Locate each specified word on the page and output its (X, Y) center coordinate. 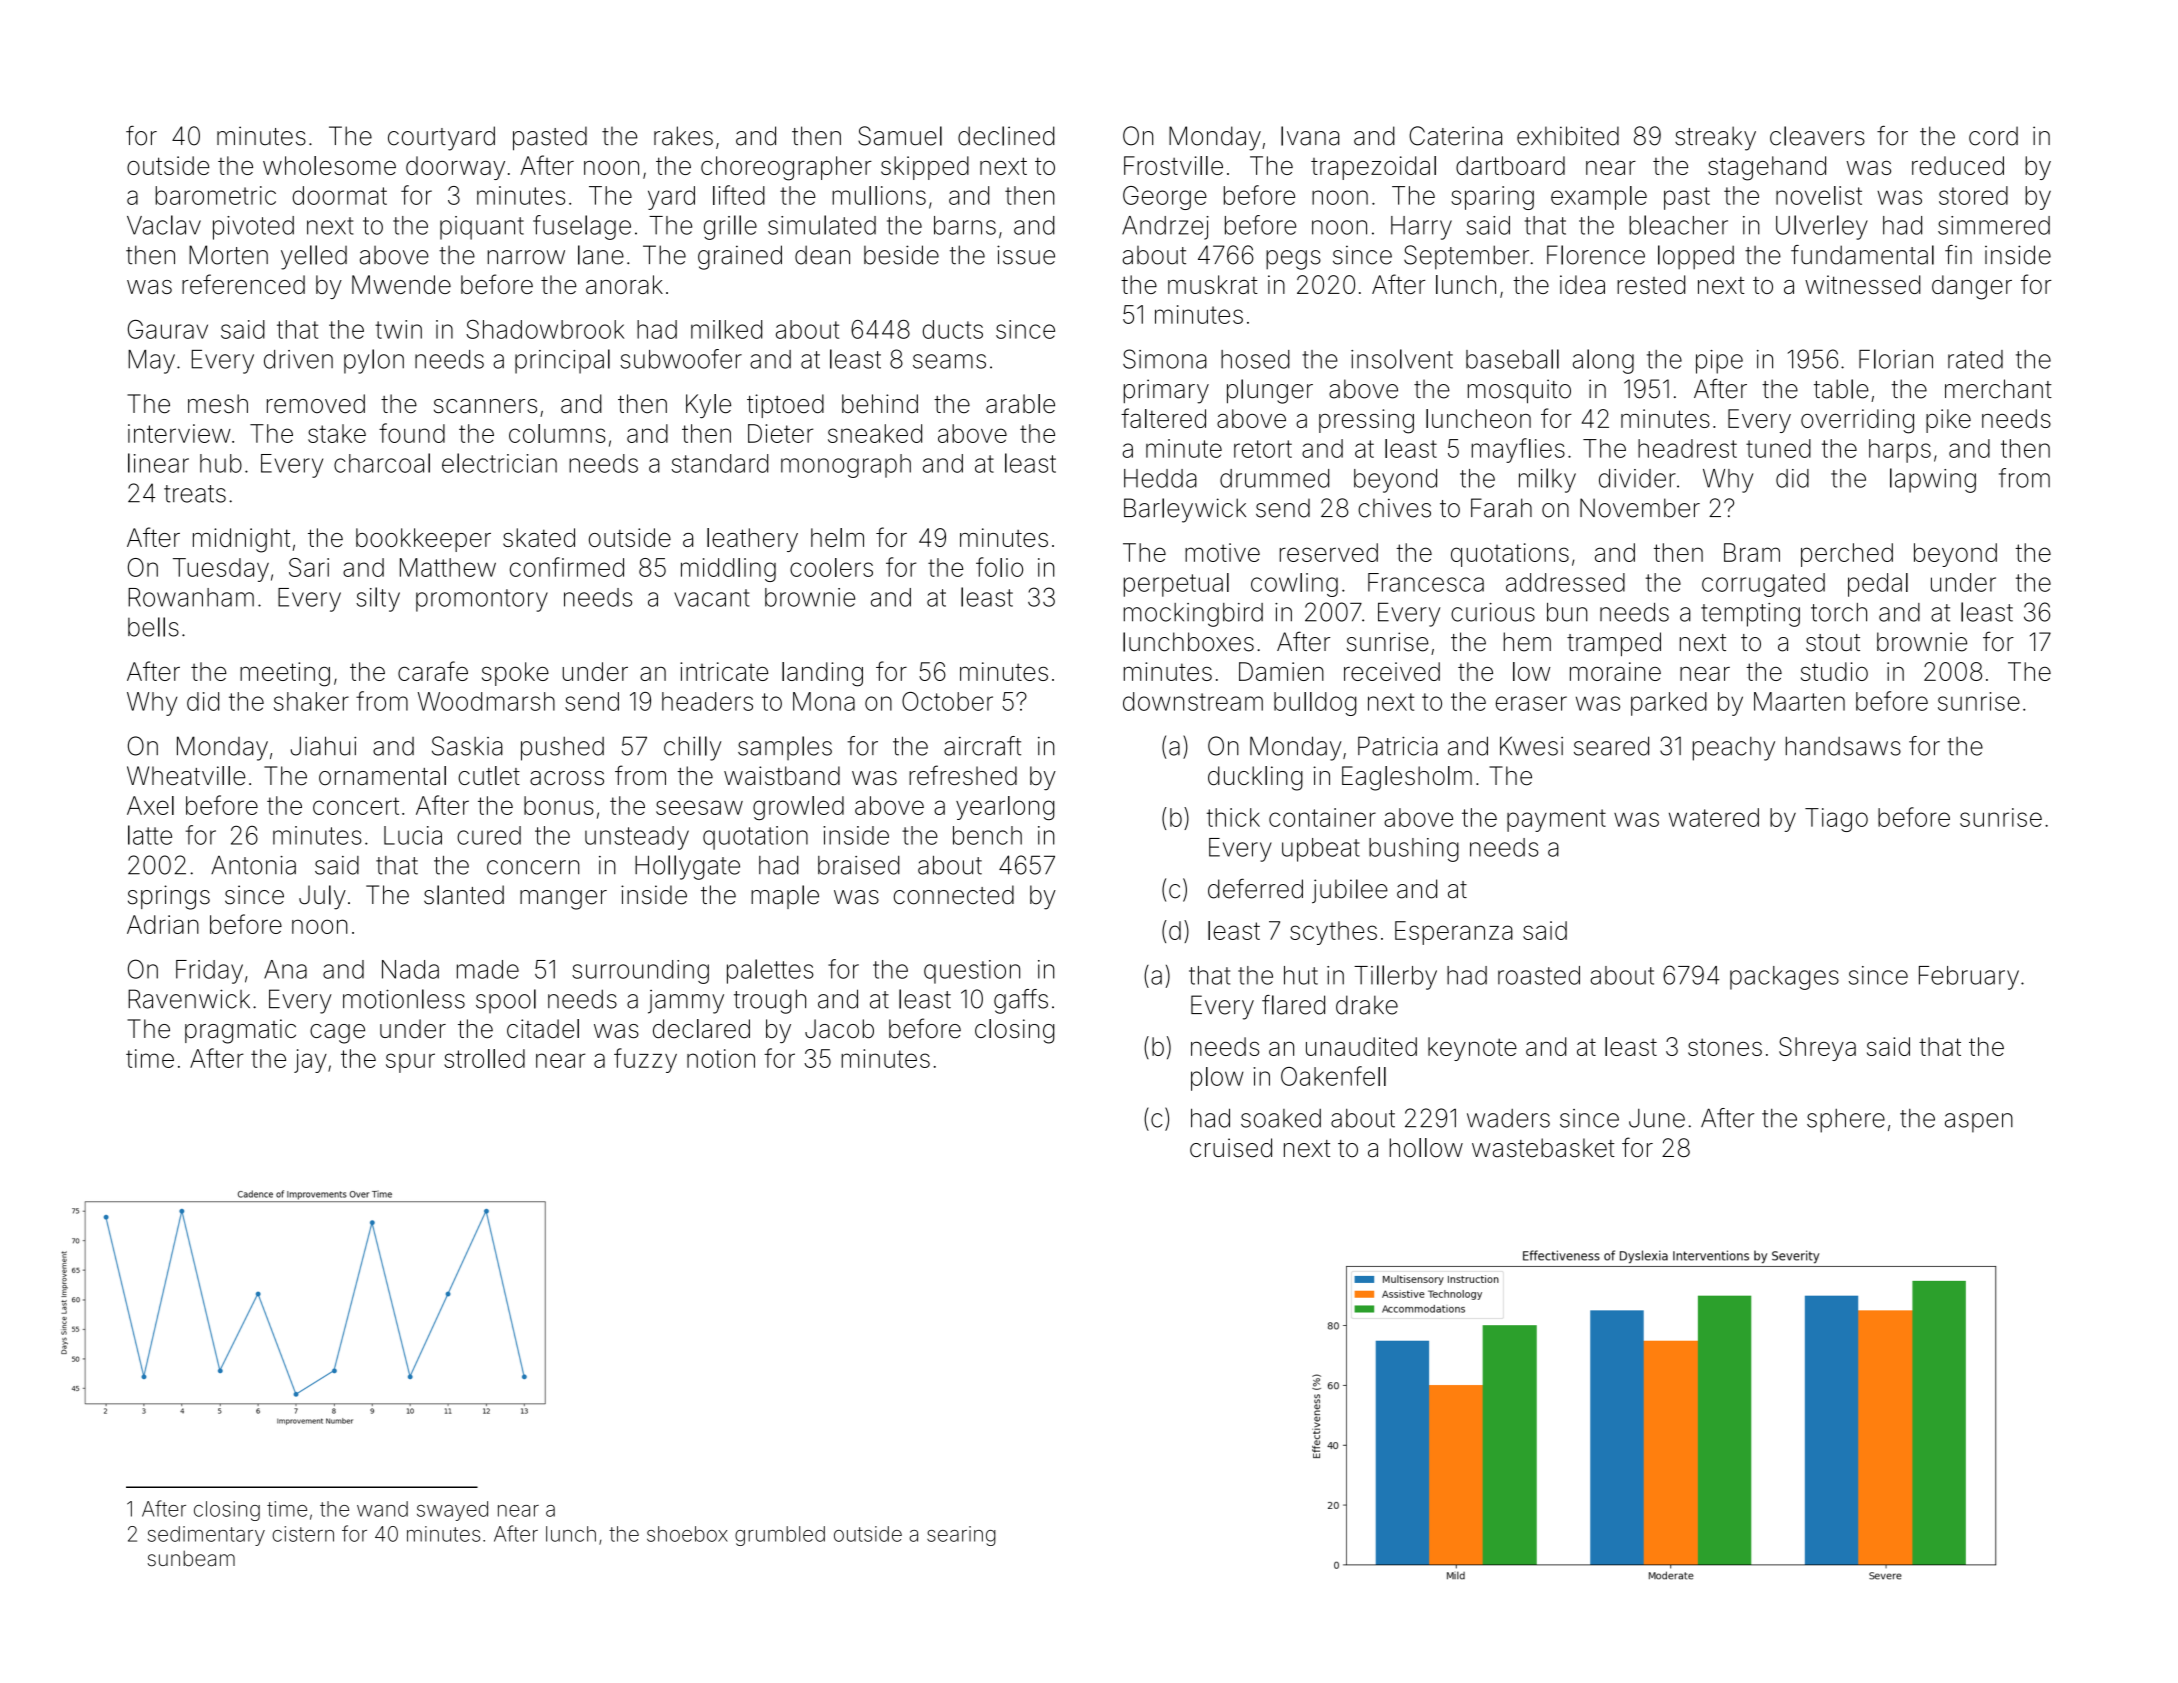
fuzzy (645, 1060)
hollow (1426, 1148)
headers (707, 701)
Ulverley (1822, 227)
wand (382, 1509)
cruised (1231, 1148)
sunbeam (191, 1558)
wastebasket (1543, 1148)
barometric (216, 195)
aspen (1979, 1123)
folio (999, 567)
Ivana (1310, 136)
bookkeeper (423, 540)
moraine (1615, 671)
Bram (1752, 552)
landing (822, 674)
